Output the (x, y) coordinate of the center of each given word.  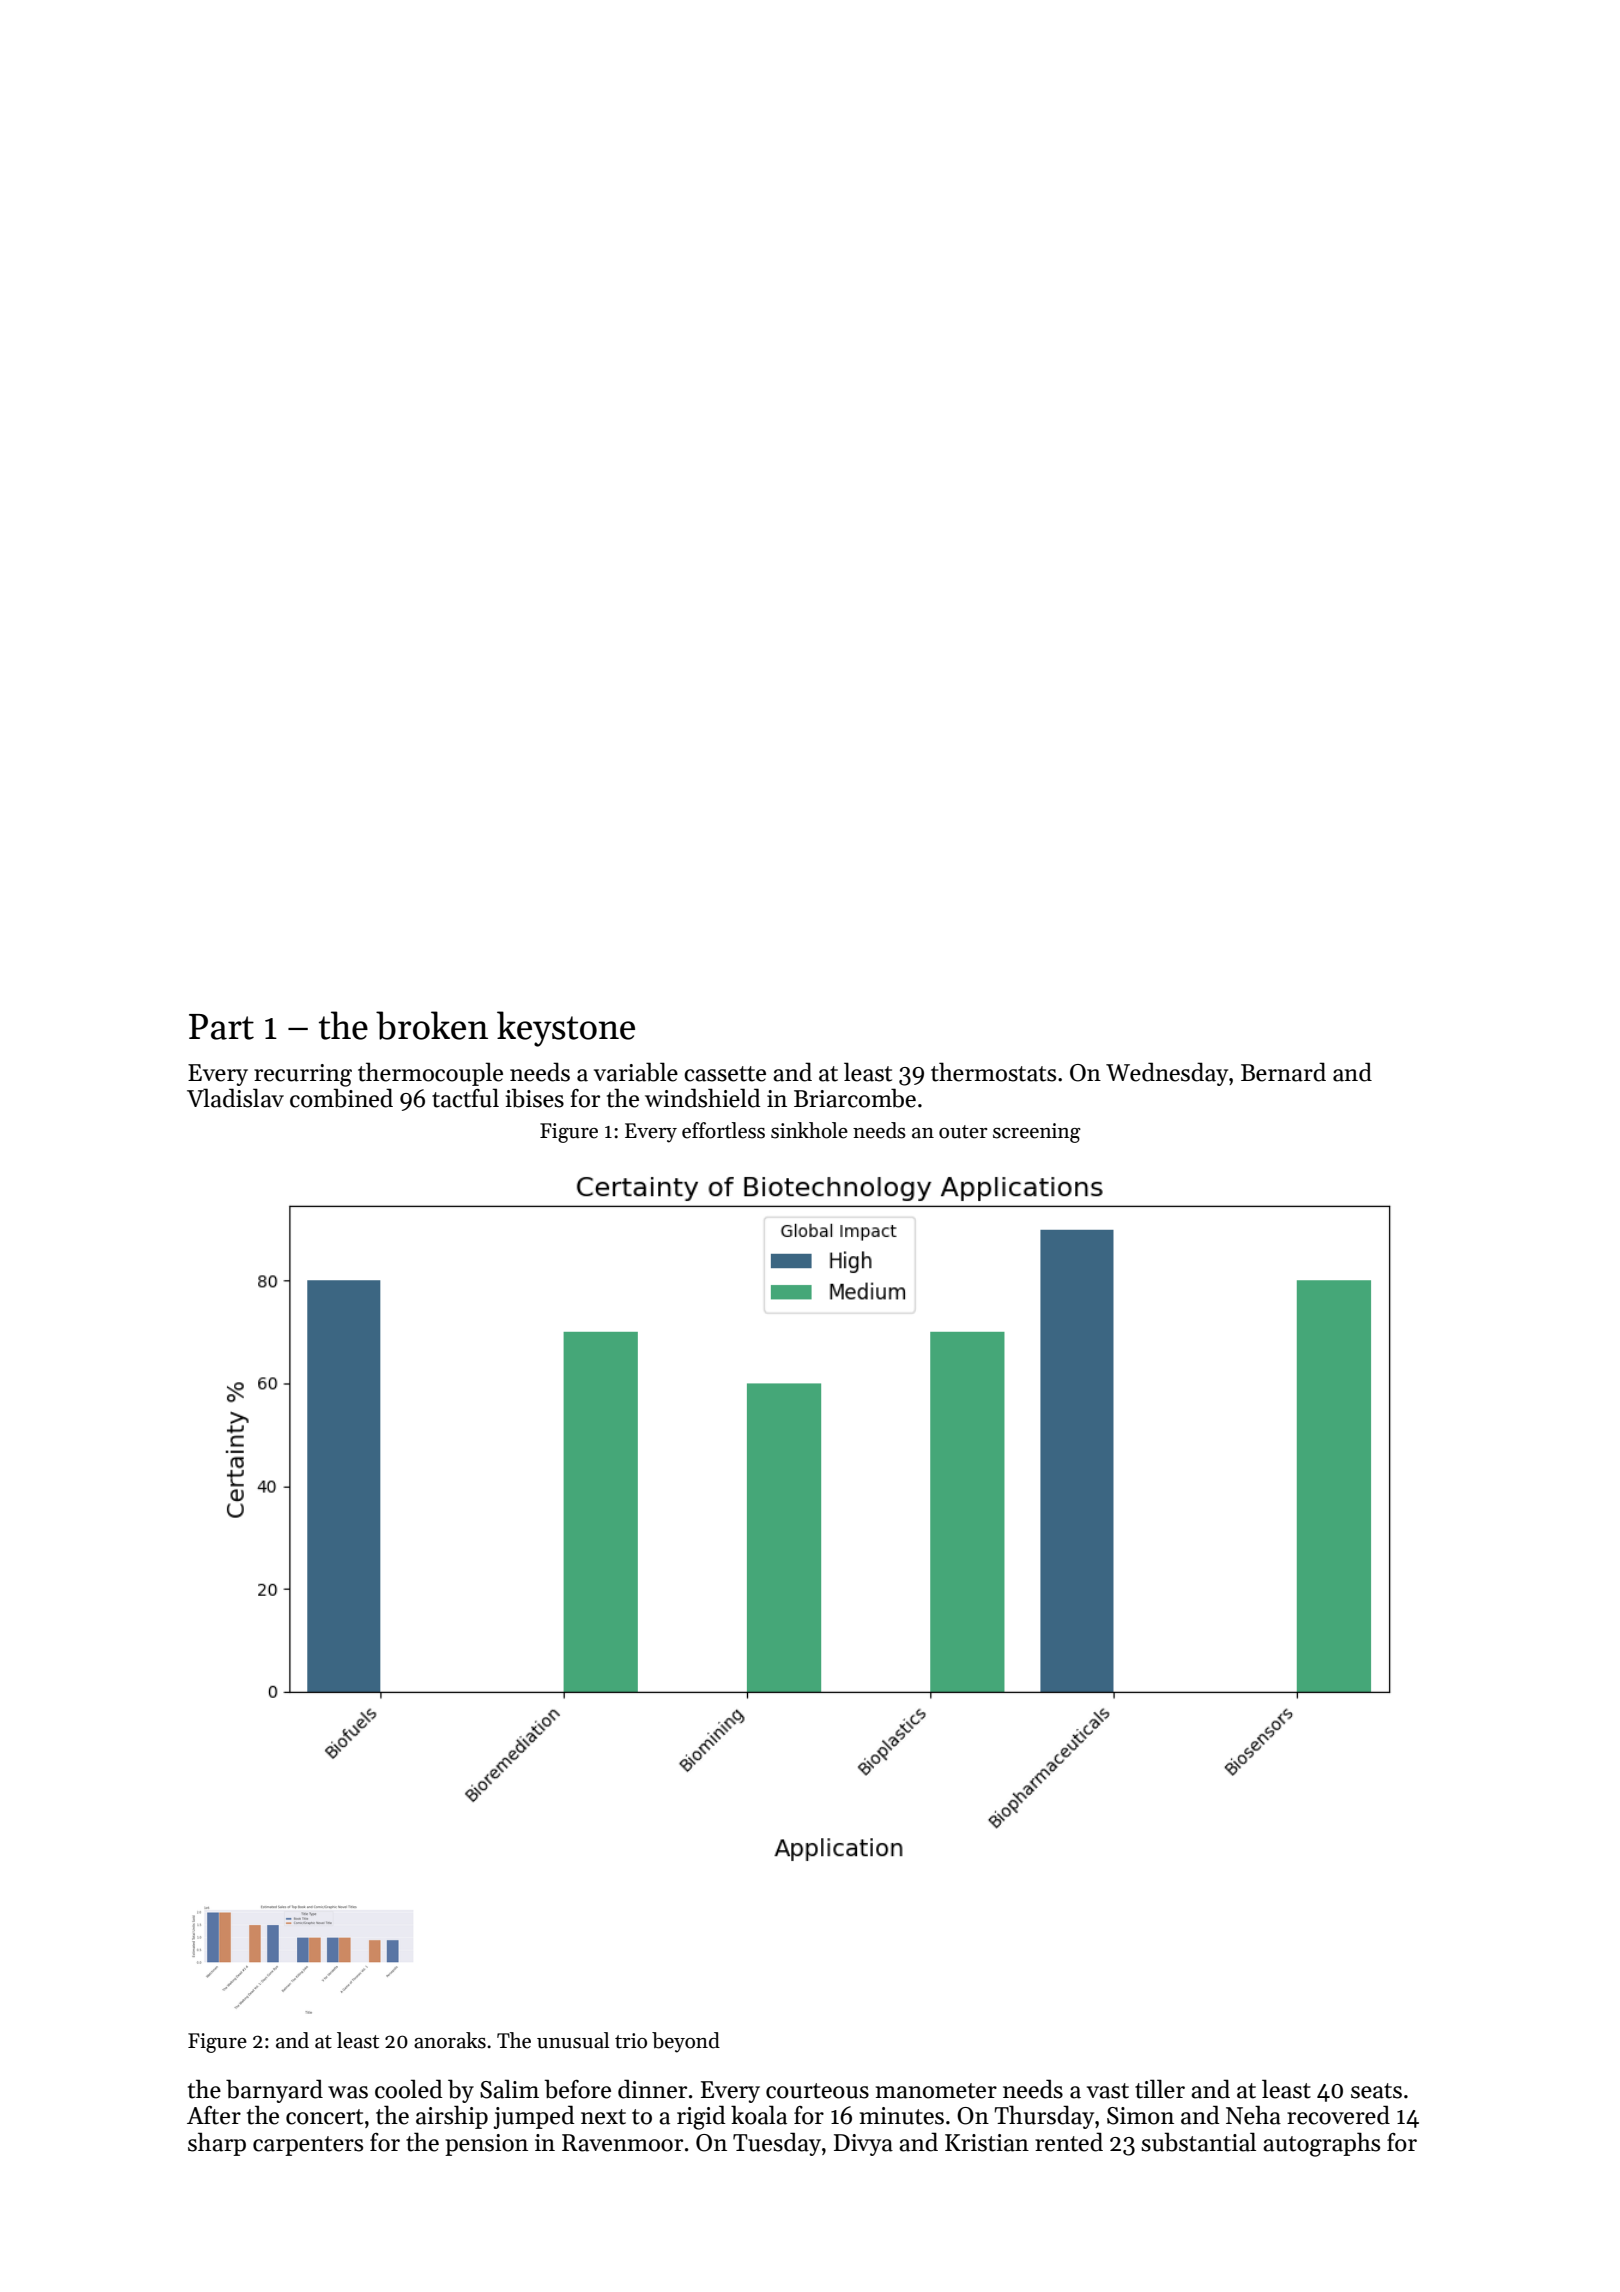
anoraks (450, 2040)
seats (1376, 2091)
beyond (686, 2042)
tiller (1160, 2089)
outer (963, 1132)
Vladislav (235, 1098)
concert (324, 2117)
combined (341, 1098)
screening (1037, 1133)
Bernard (1283, 1072)
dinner (652, 2089)
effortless (723, 1130)
